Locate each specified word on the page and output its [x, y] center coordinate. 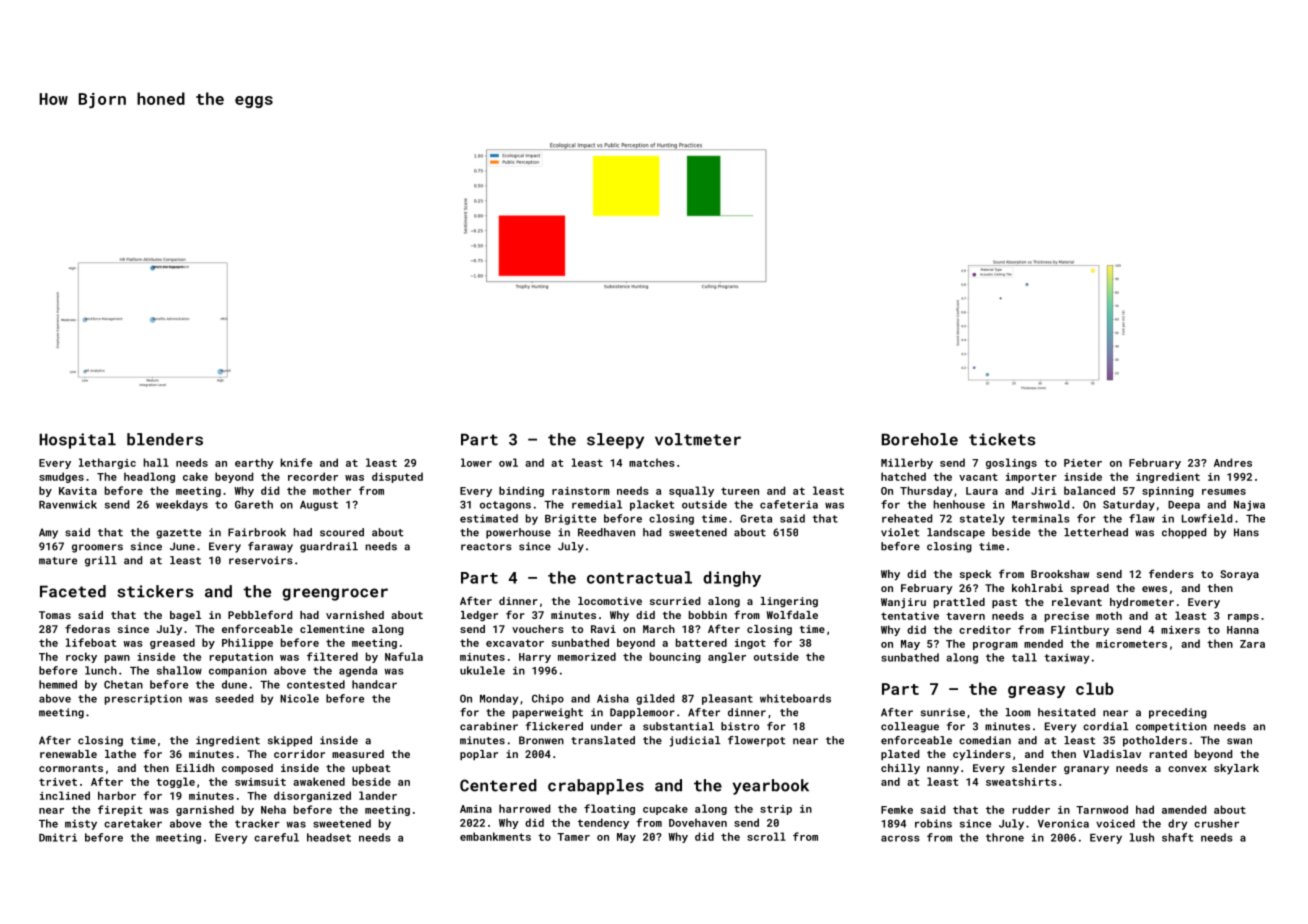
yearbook [771, 787]
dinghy [732, 579]
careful [276, 837]
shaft [1177, 837]
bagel [185, 616]
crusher [1216, 823]
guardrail [329, 547]
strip [776, 810]
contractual [639, 577]
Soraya [1239, 575]
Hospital [77, 441]
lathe [120, 754]
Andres [1233, 462]
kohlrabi [1037, 588]
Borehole [920, 439]
